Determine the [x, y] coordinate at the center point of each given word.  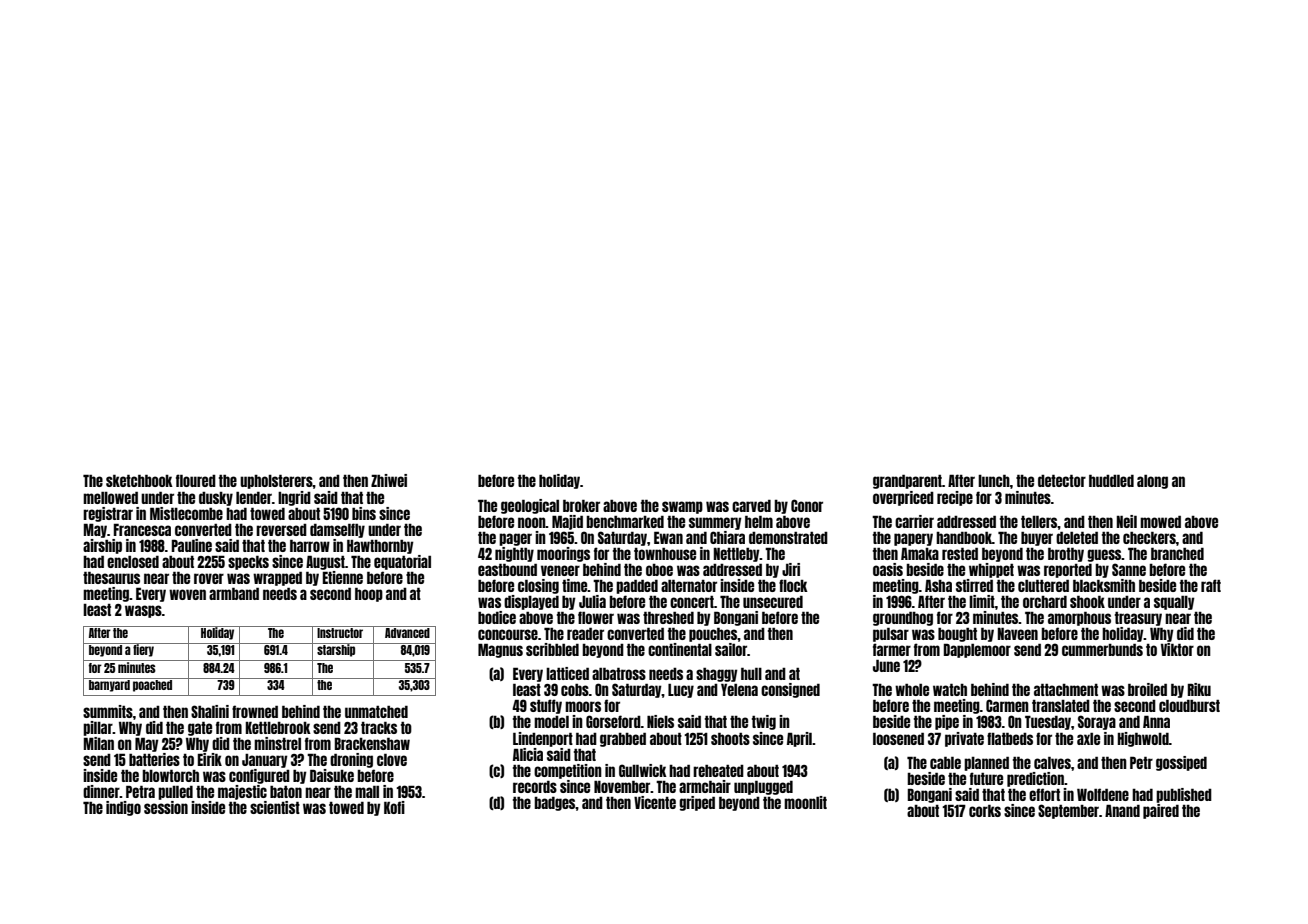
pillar [98, 728]
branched [1177, 553]
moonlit [805, 802]
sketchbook [139, 480]
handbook [964, 538]
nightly [514, 554]
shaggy [717, 675]
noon [532, 522]
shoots [730, 738]
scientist [275, 807]
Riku [1199, 689]
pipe [947, 722]
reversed [281, 530]
